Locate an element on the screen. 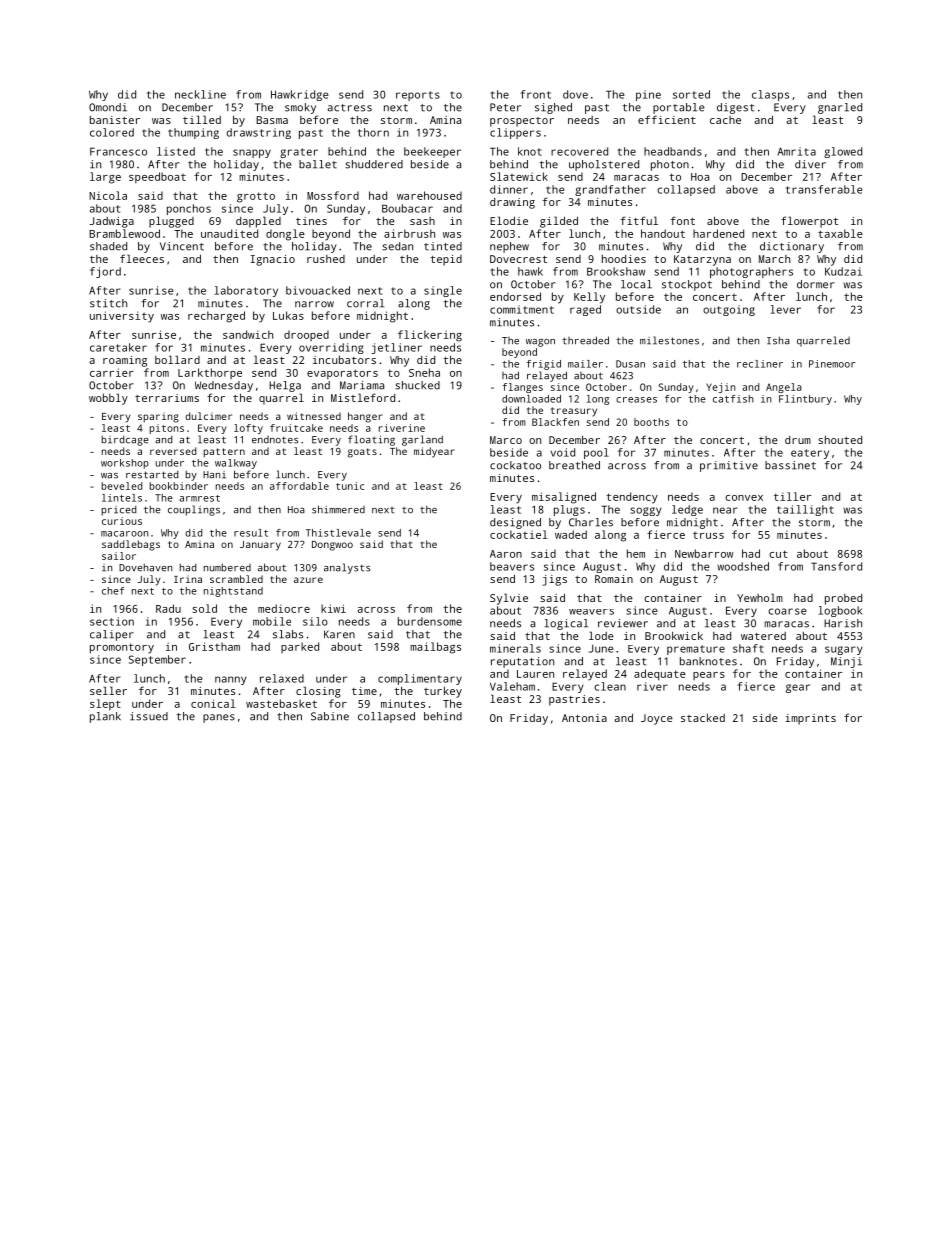 The height and width of the screenshot is (1233, 952). jigs is located at coordinates (555, 580).
